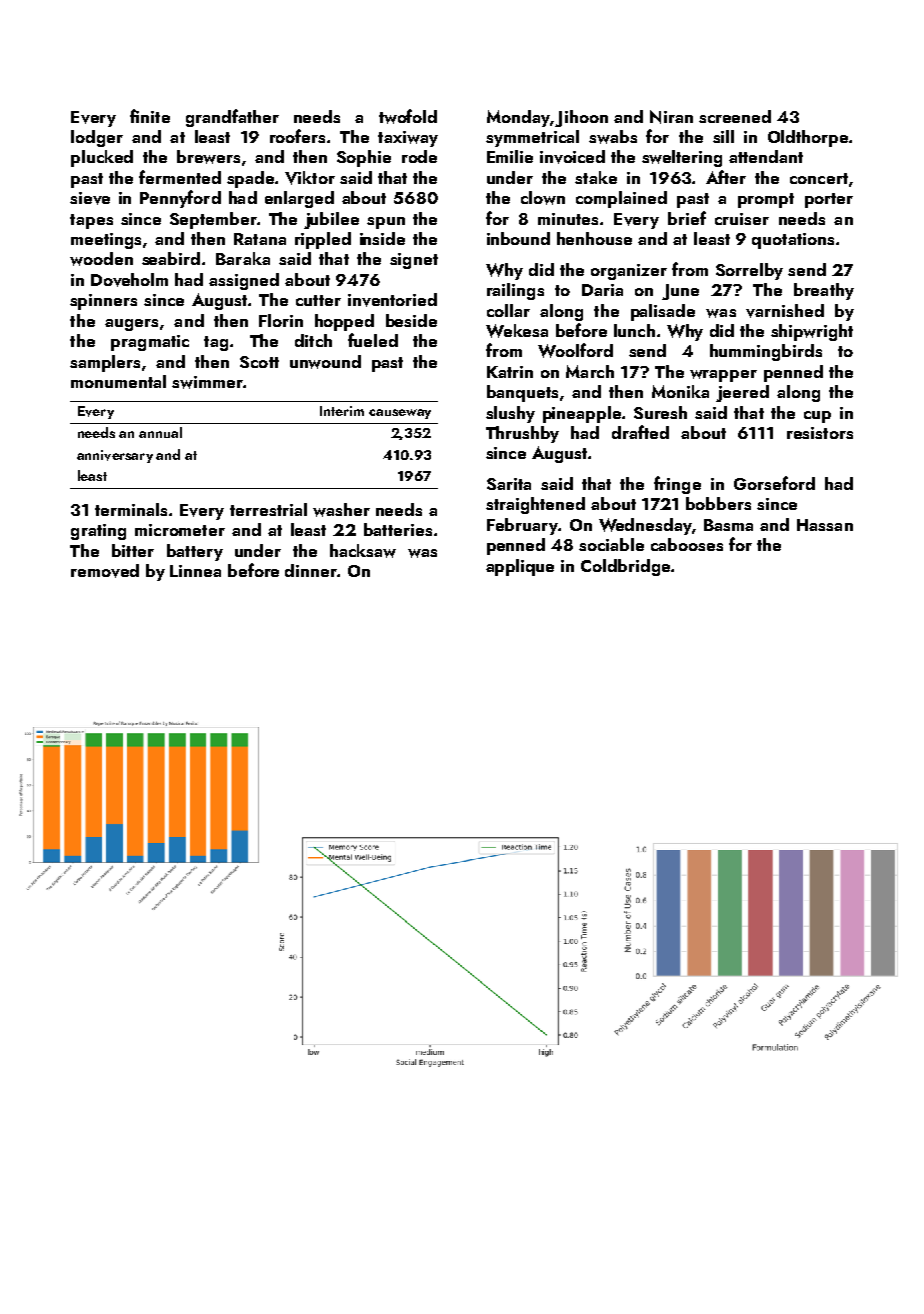 This page has height=1314, width=924. I want to click on signet, so click(414, 261).
